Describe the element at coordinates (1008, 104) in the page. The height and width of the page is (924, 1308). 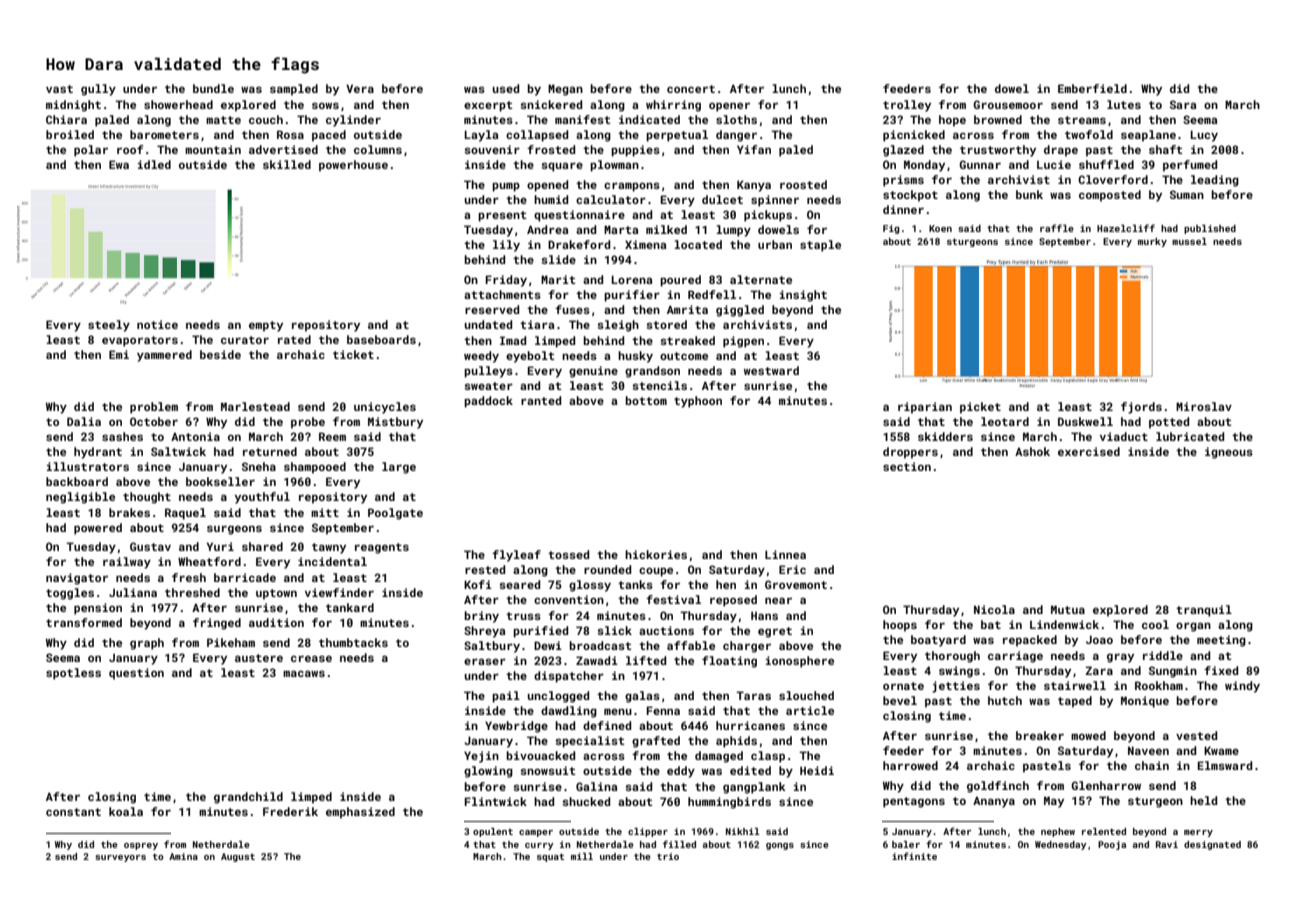
I see `Grousemoor` at that location.
